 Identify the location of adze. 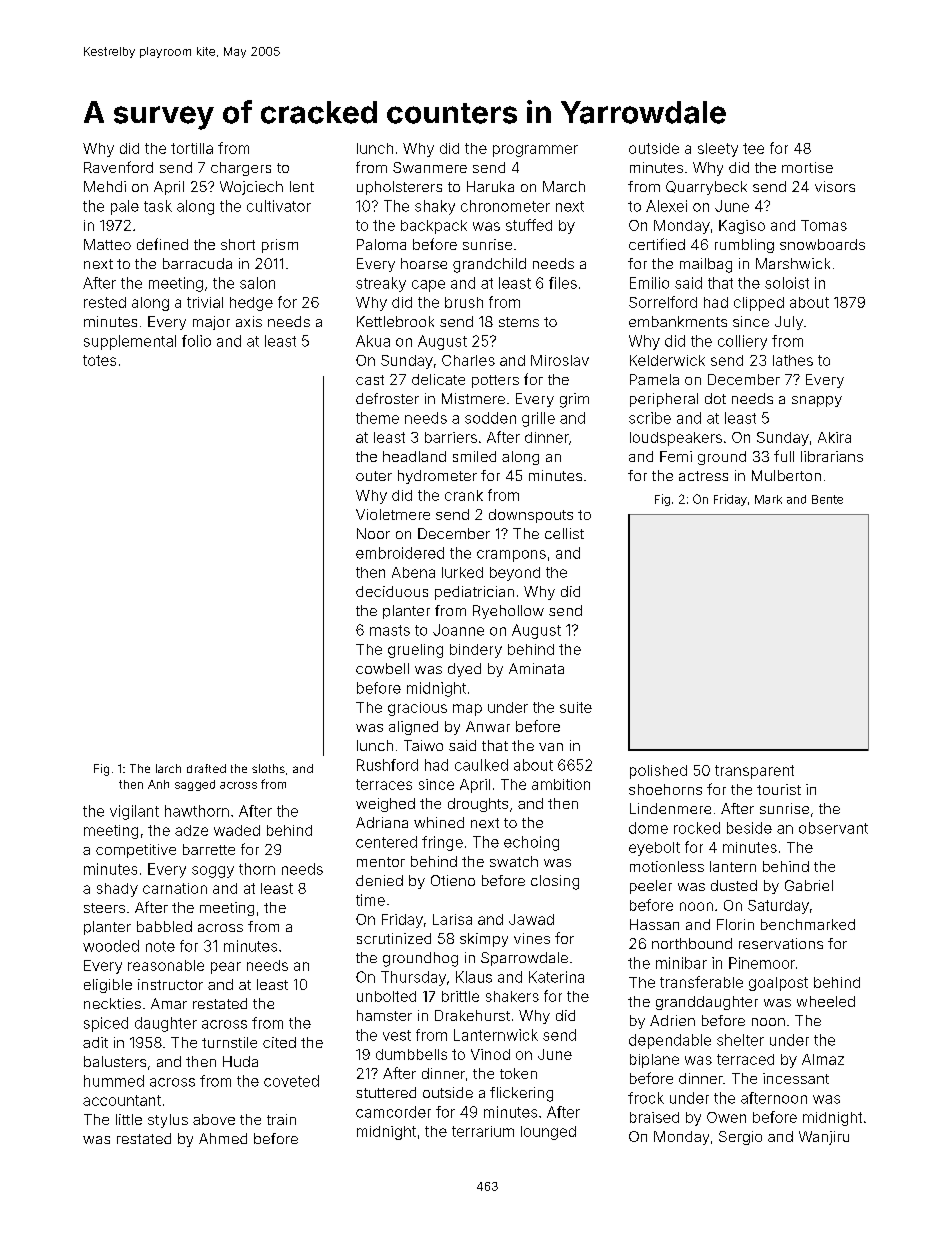
(191, 830).
